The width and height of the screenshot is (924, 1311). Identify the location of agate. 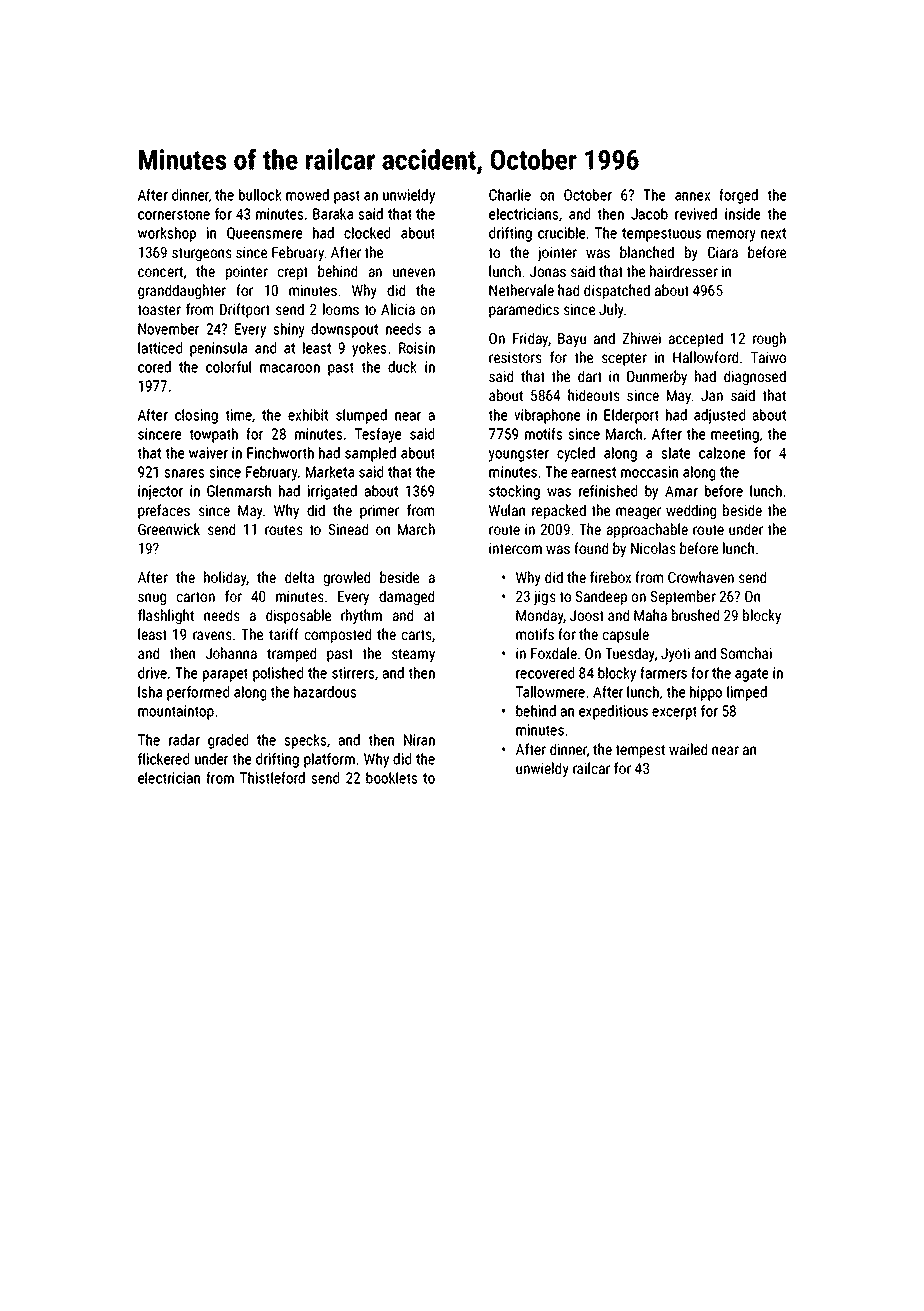
(751, 675).
